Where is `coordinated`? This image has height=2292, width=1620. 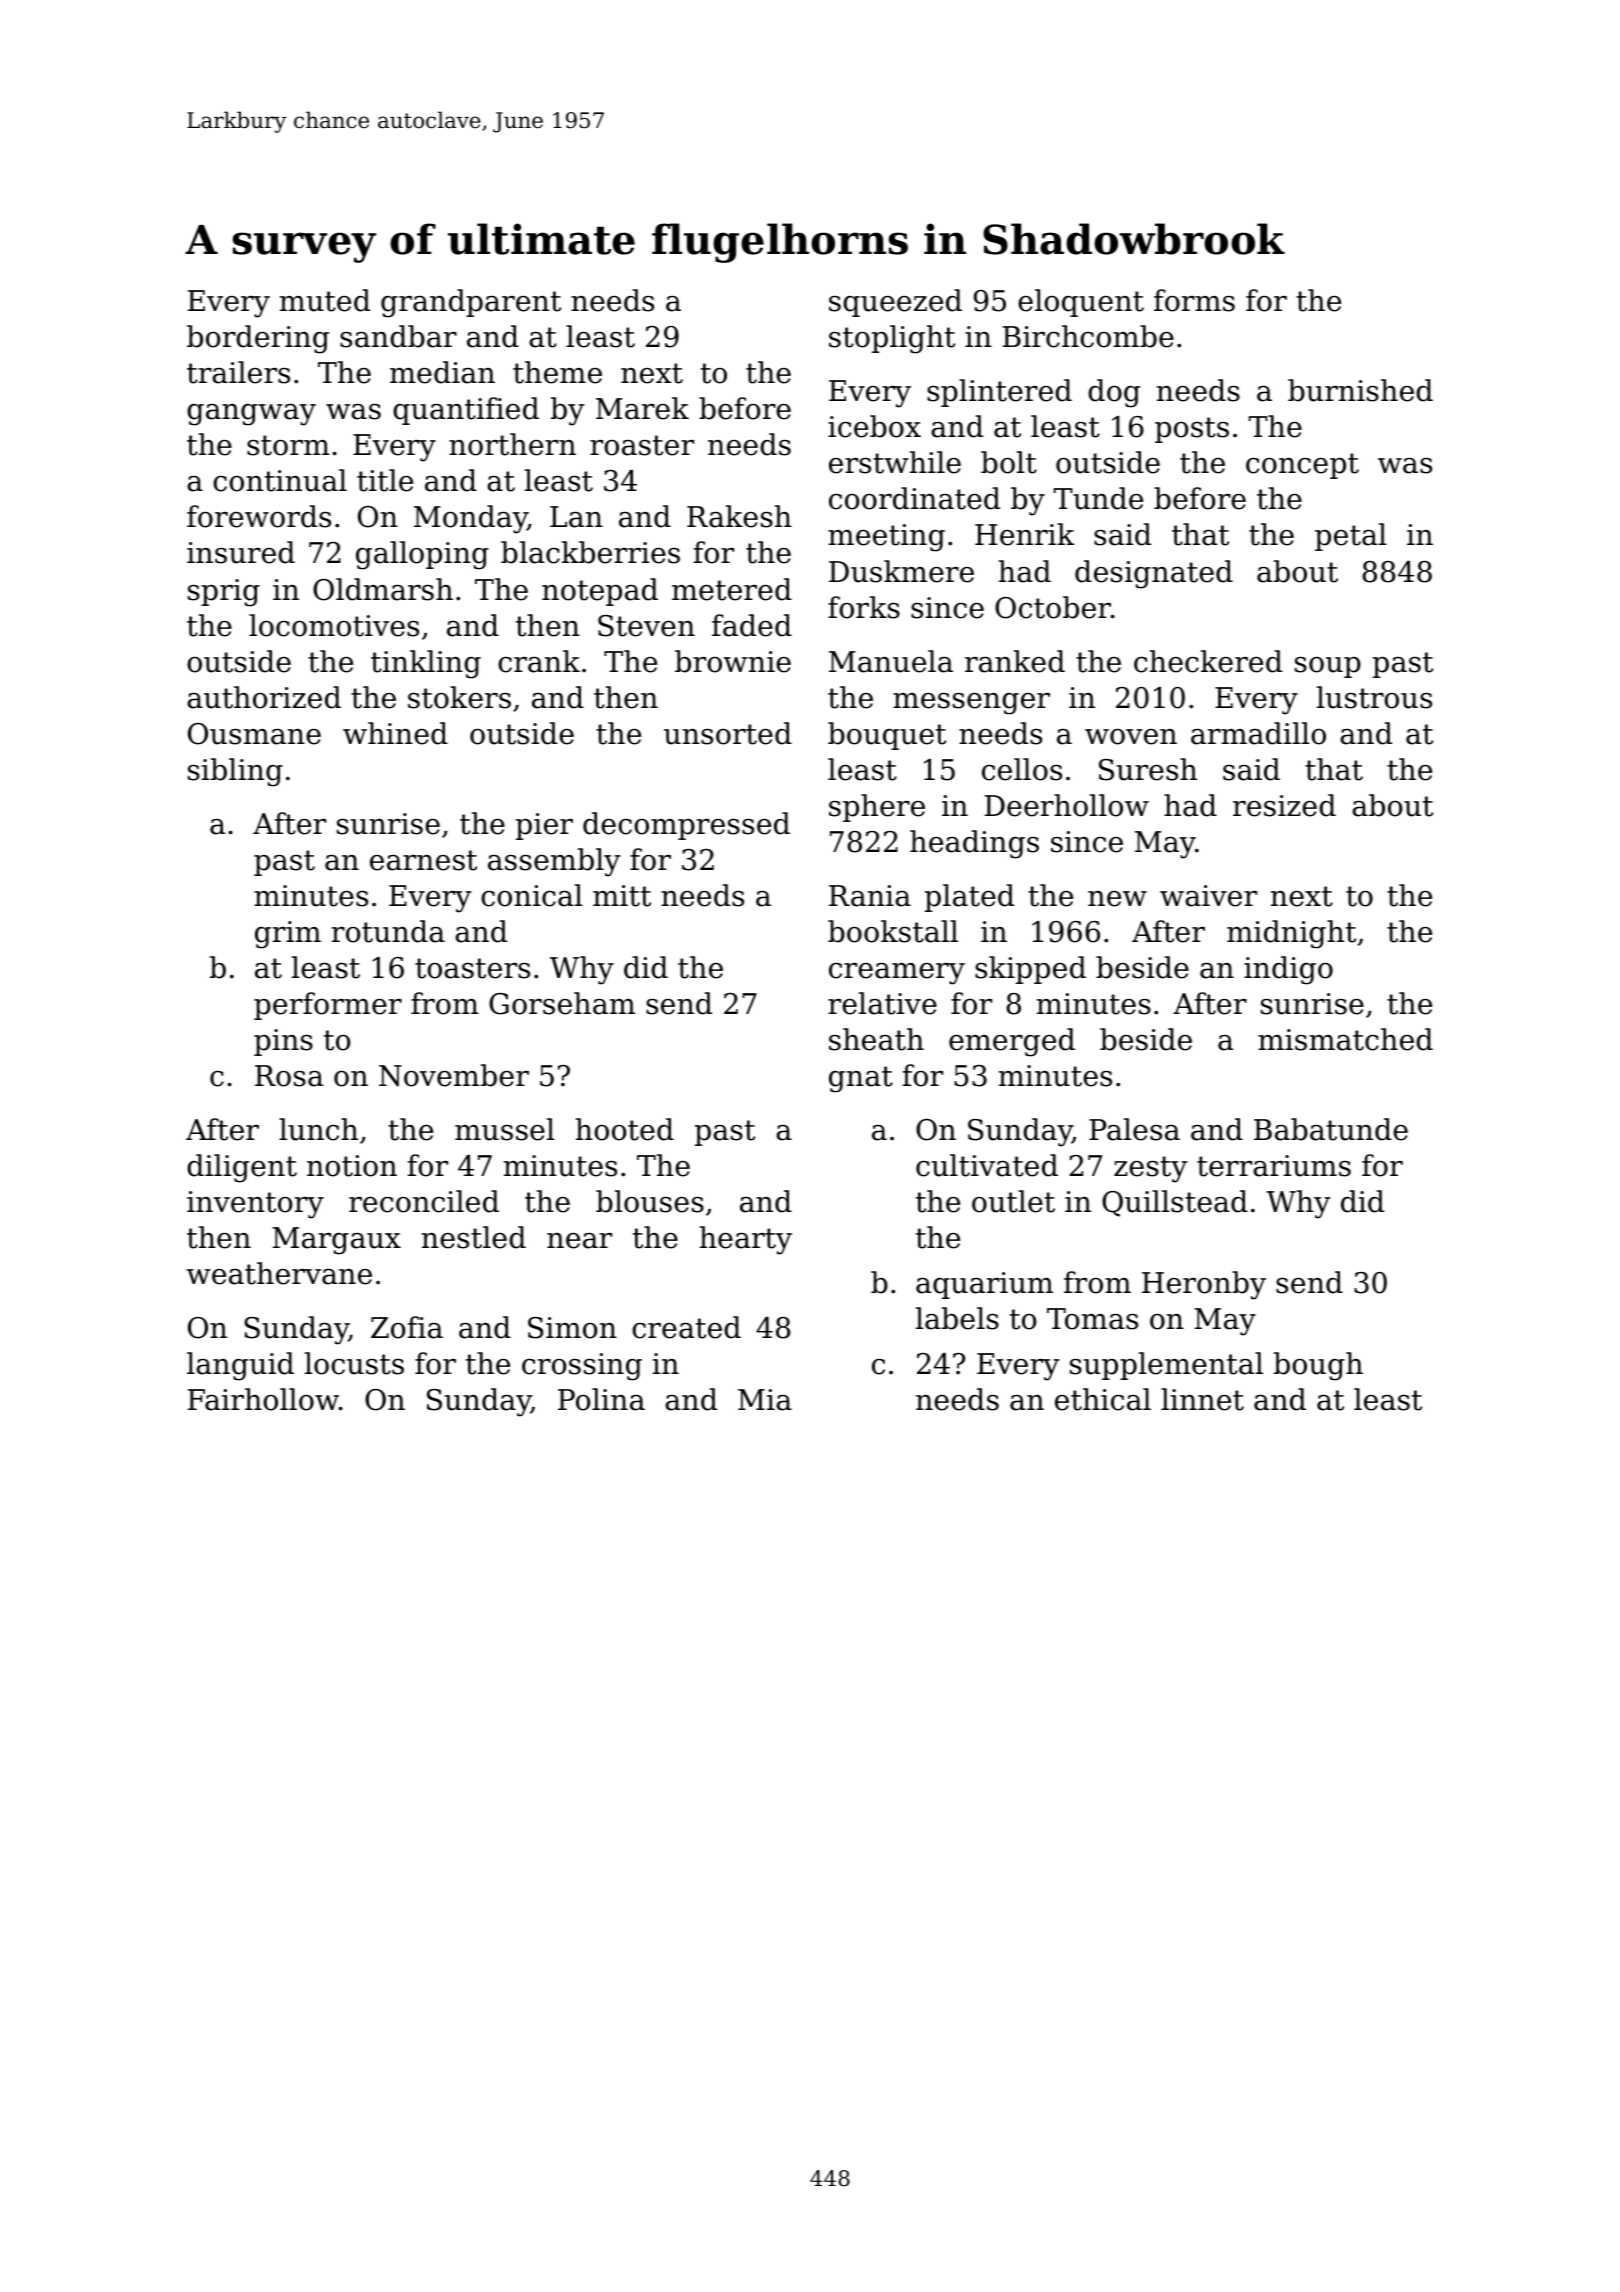 coordinated is located at coordinates (914, 498).
